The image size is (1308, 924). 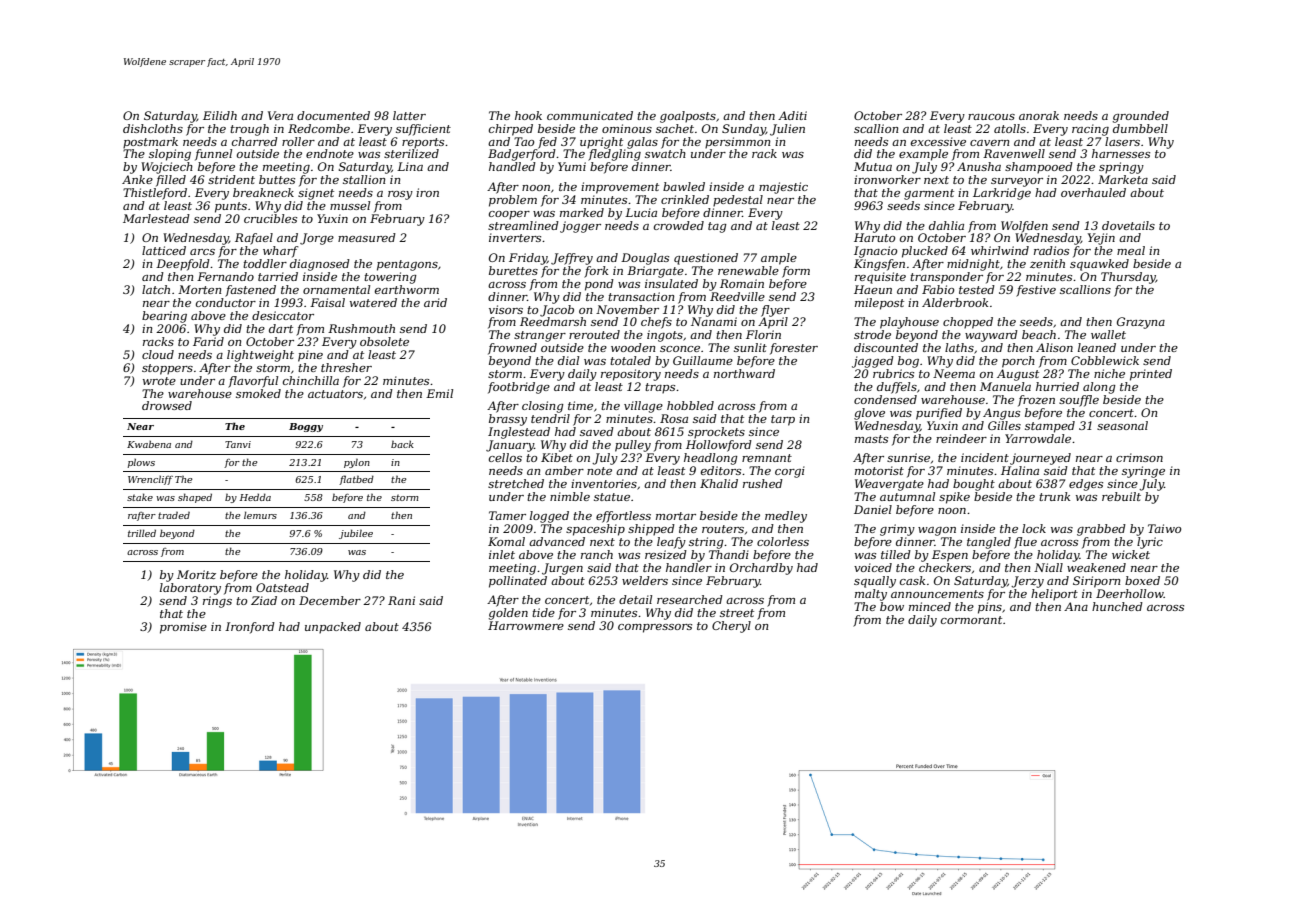 What do you see at coordinates (721, 470) in the image?
I see `editors` at bounding box center [721, 470].
